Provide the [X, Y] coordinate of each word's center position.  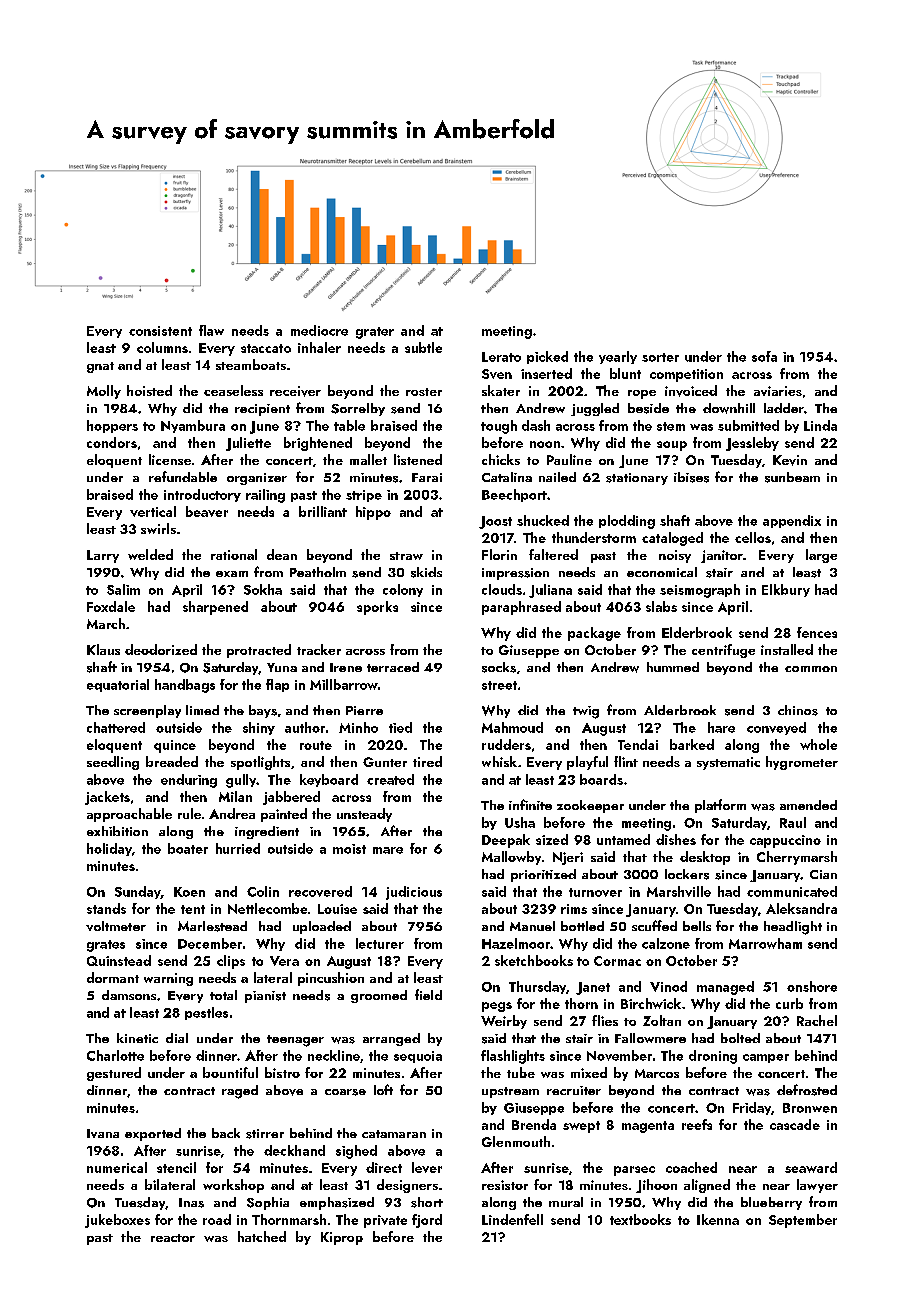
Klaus [103, 649]
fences [817, 632]
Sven [497, 374]
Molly [104, 392]
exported [153, 1134]
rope [642, 394]
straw [406, 556]
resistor [505, 1185]
